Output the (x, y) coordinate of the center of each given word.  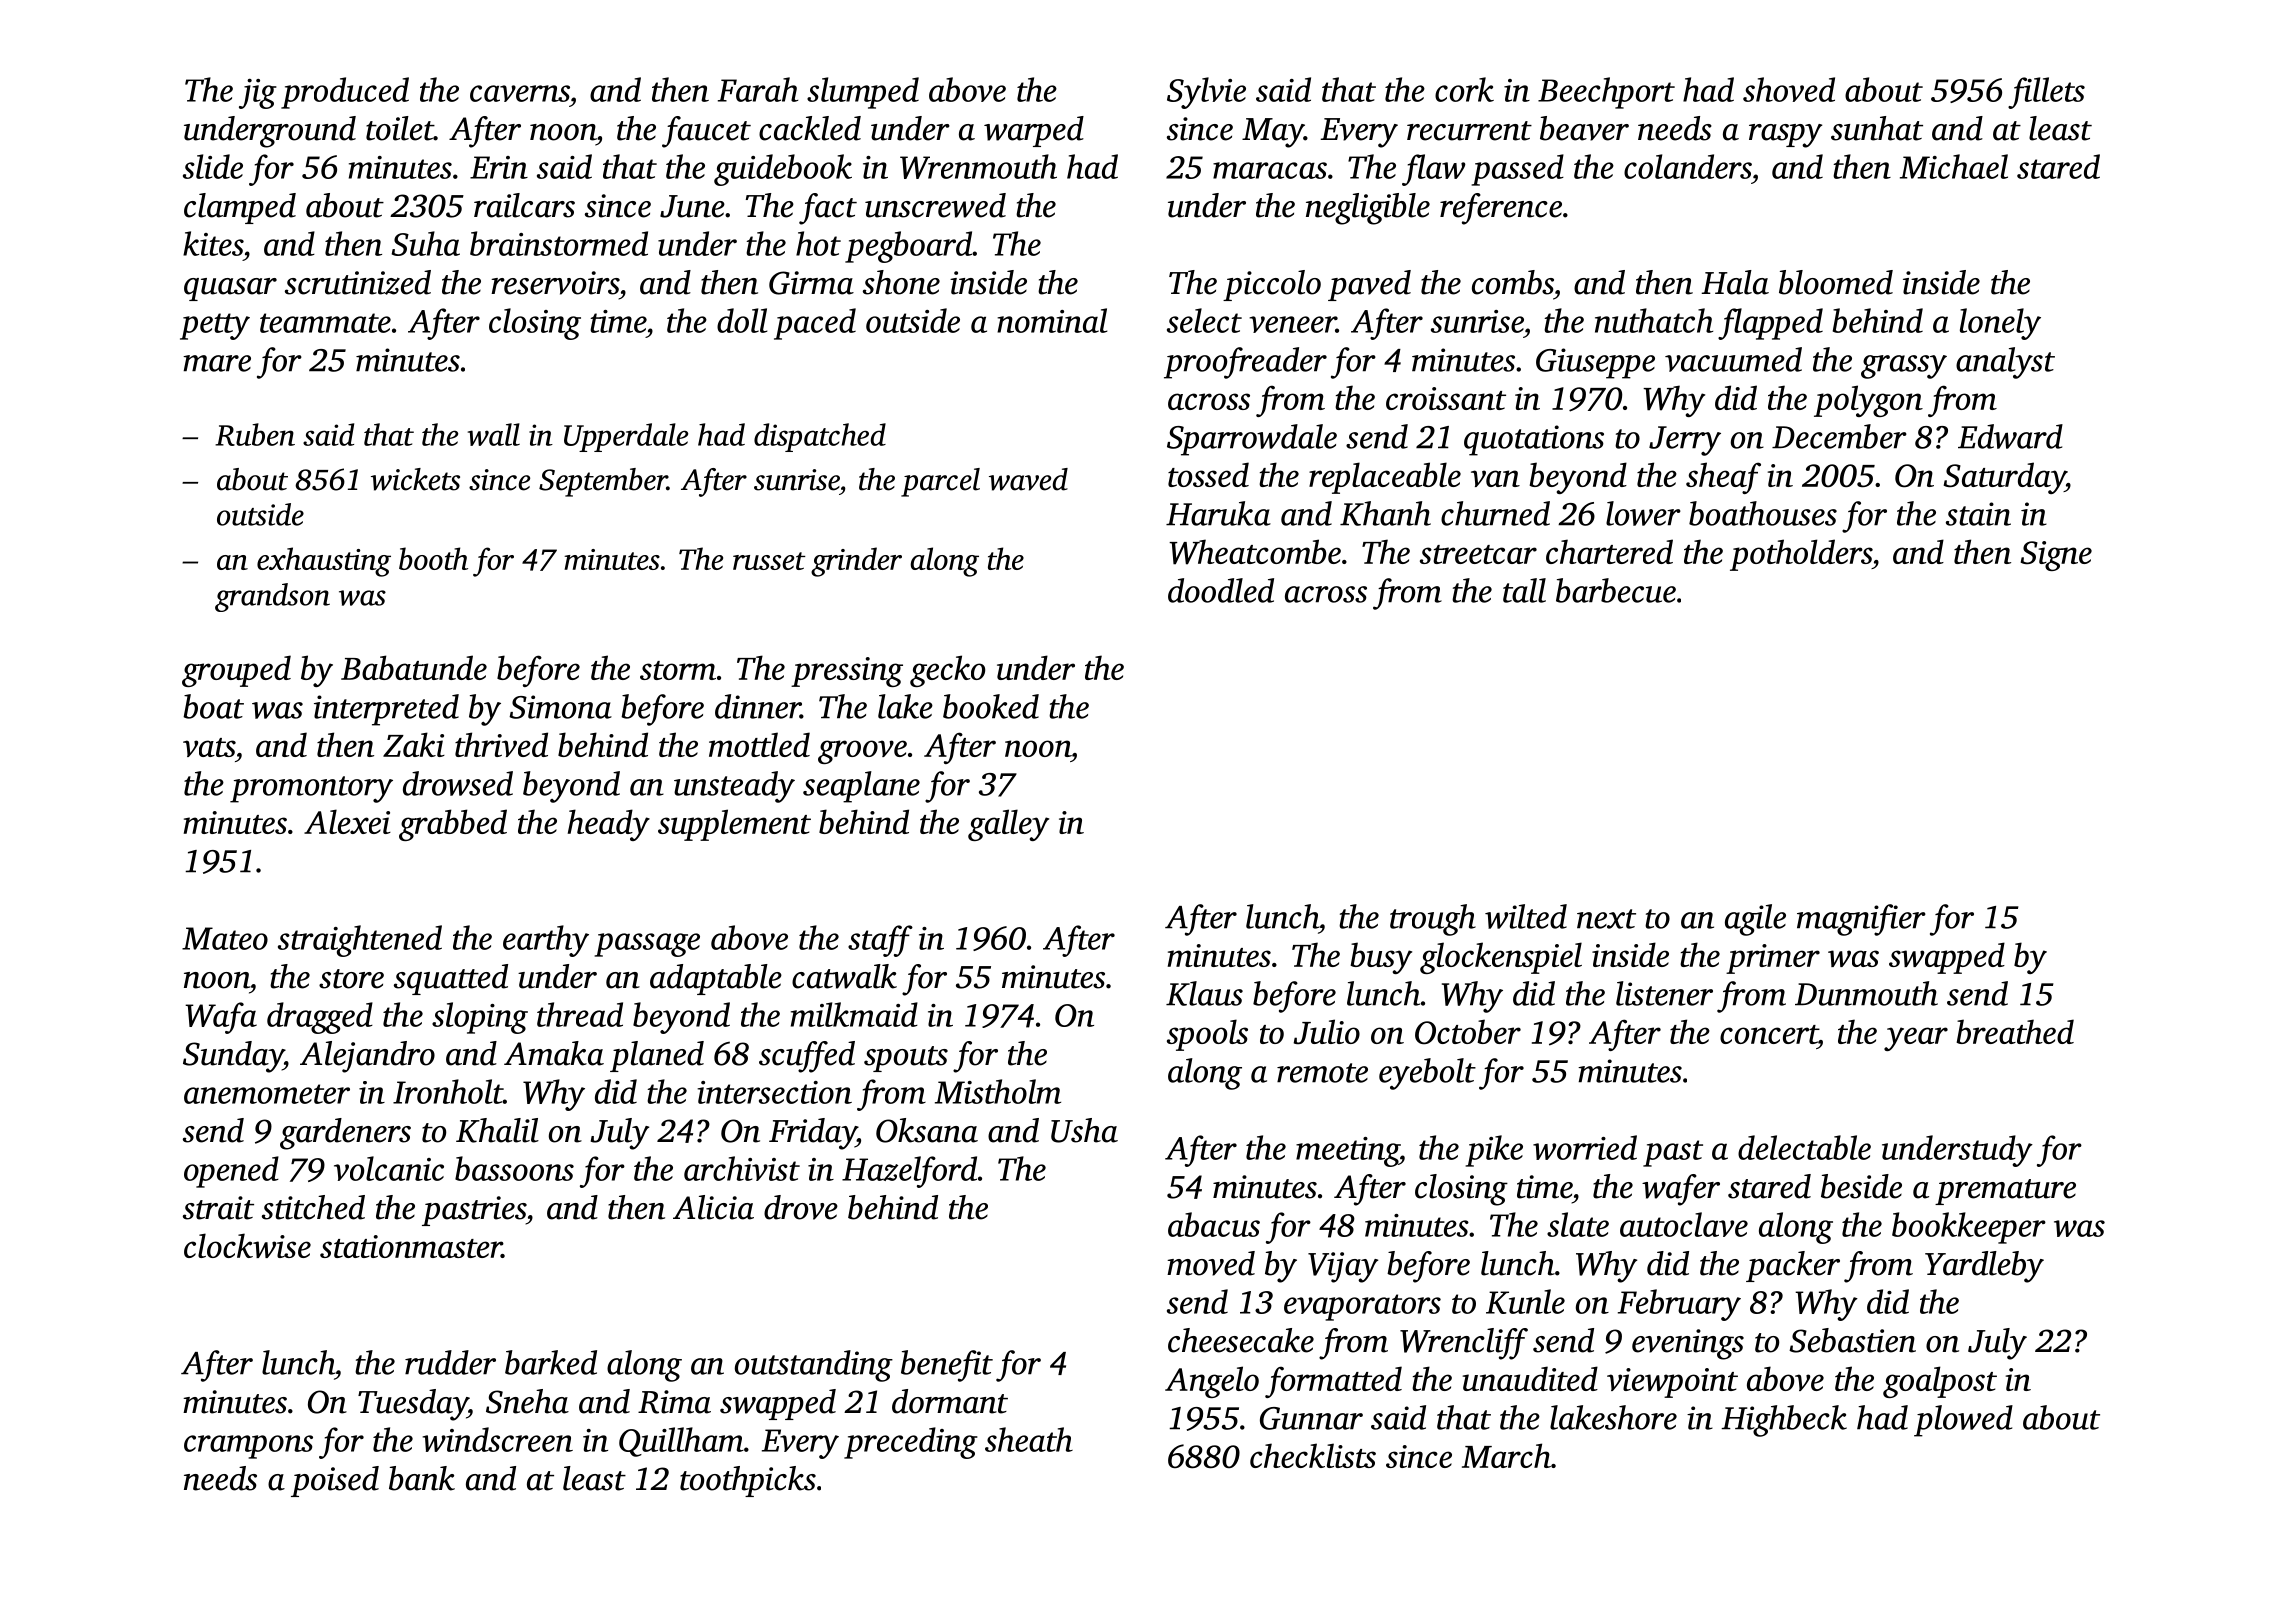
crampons (248, 1447)
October (1468, 1032)
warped (1034, 131)
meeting (1347, 1152)
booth (433, 558)
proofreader (1245, 363)
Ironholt (448, 1091)
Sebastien (1852, 1340)
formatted (1333, 1382)
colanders (1687, 166)
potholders (1801, 555)
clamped (240, 208)
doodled (1221, 590)
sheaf (1723, 478)
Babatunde (414, 667)
